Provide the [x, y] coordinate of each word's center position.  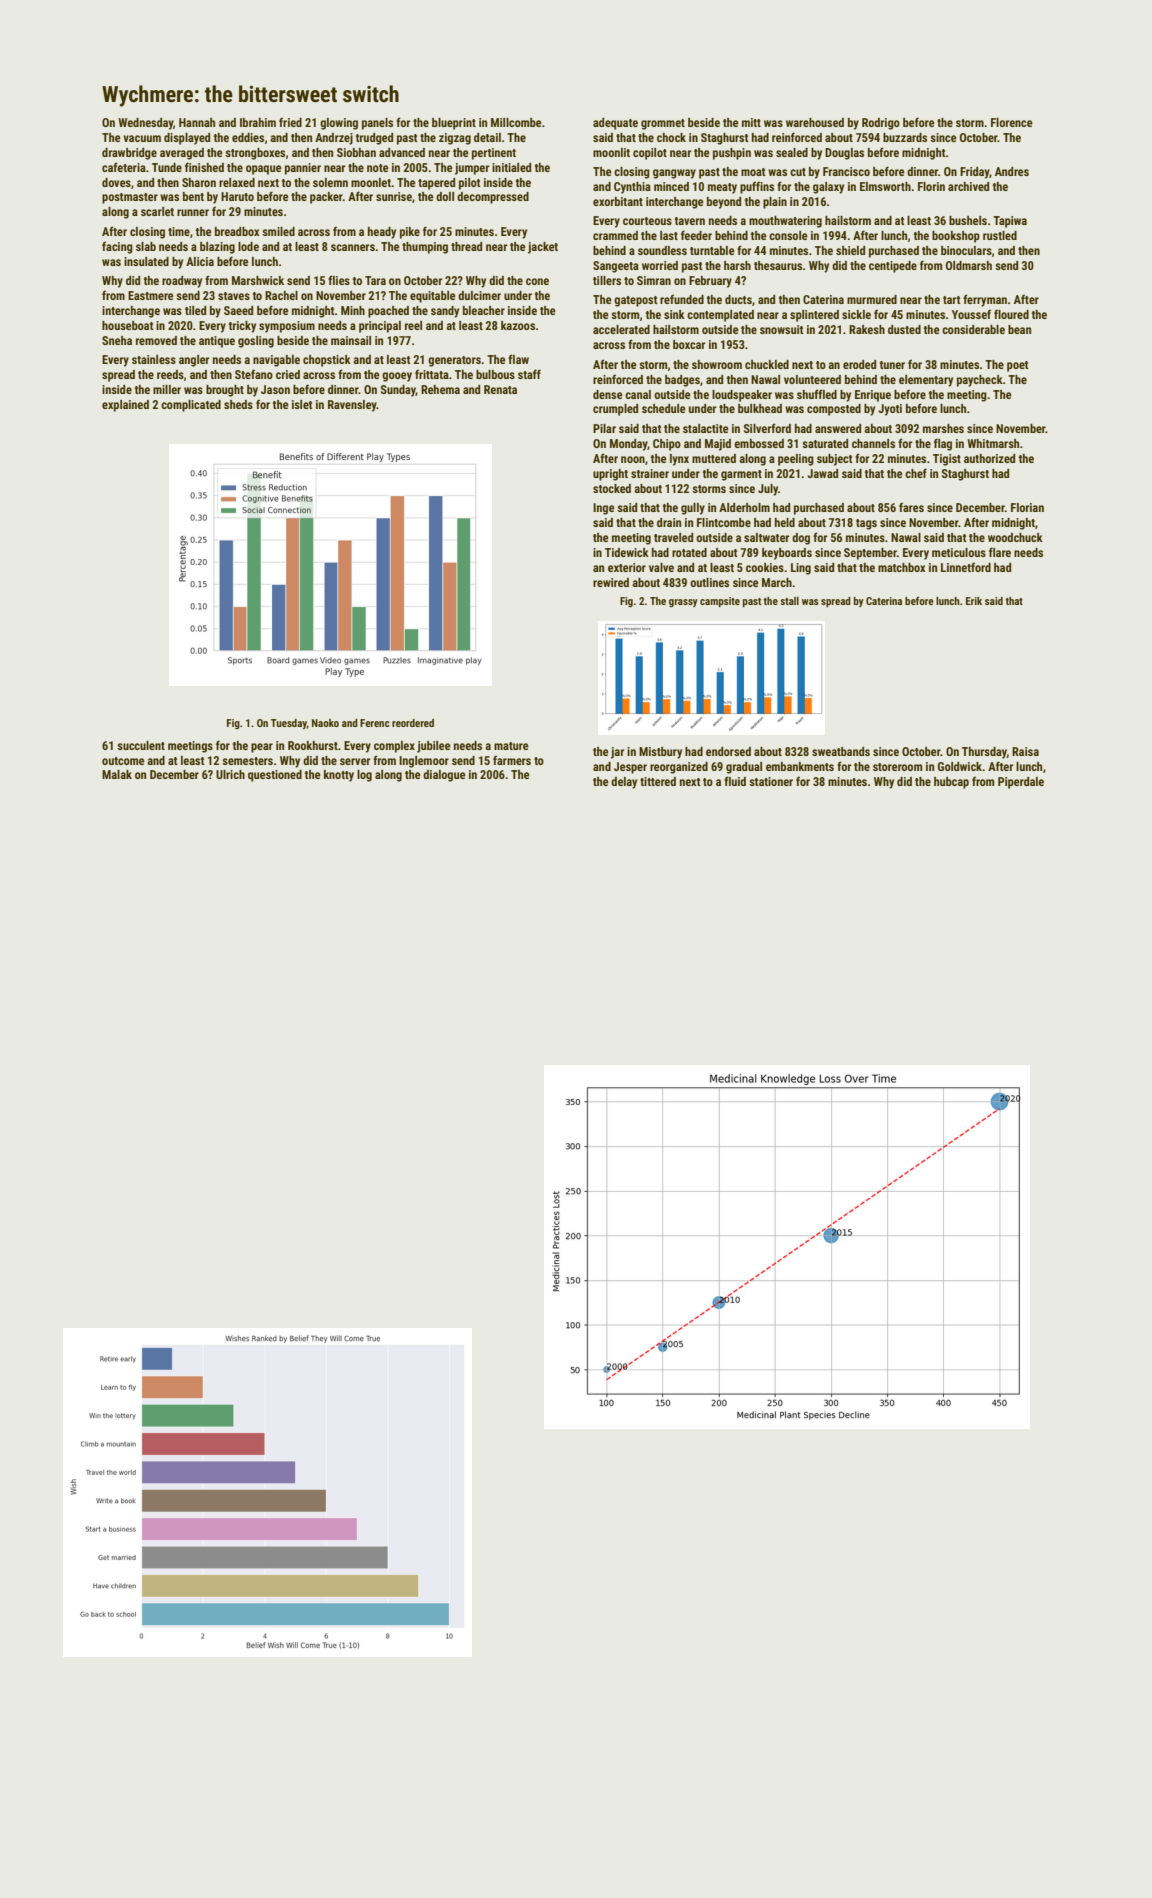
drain [669, 522]
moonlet [371, 182]
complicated [191, 406]
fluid [735, 781]
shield [850, 250]
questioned [275, 776]
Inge [604, 509]
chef [916, 473]
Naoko [325, 723]
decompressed [493, 198]
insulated [146, 261]
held [785, 522]
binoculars [966, 250]
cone [537, 281]
